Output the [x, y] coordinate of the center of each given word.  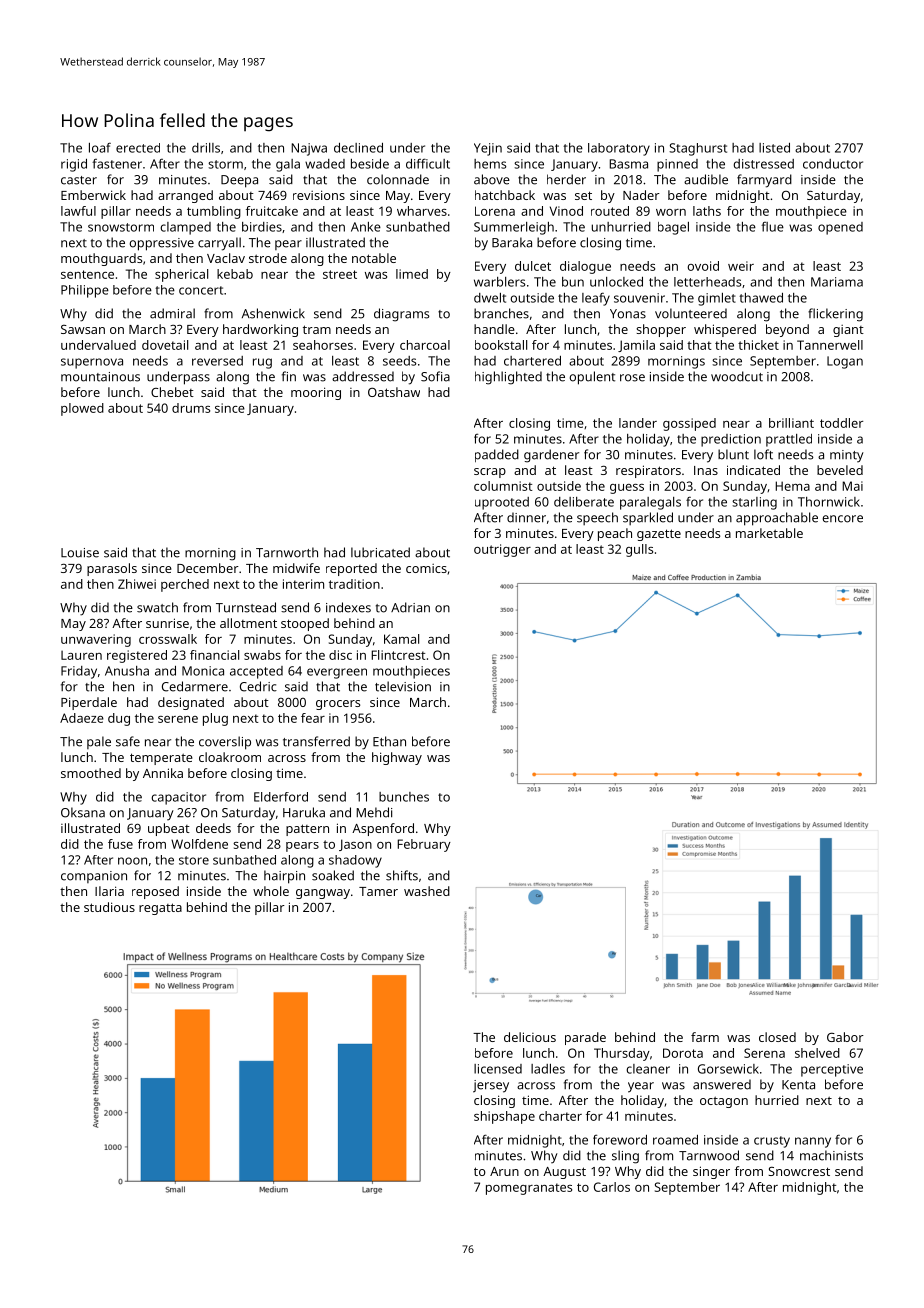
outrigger [502, 550]
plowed [82, 409]
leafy [596, 299]
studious [109, 907]
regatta [160, 909]
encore [842, 519]
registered [137, 656]
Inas [706, 470]
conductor [833, 164]
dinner [526, 517]
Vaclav [226, 258]
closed [777, 1037]
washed [427, 891]
